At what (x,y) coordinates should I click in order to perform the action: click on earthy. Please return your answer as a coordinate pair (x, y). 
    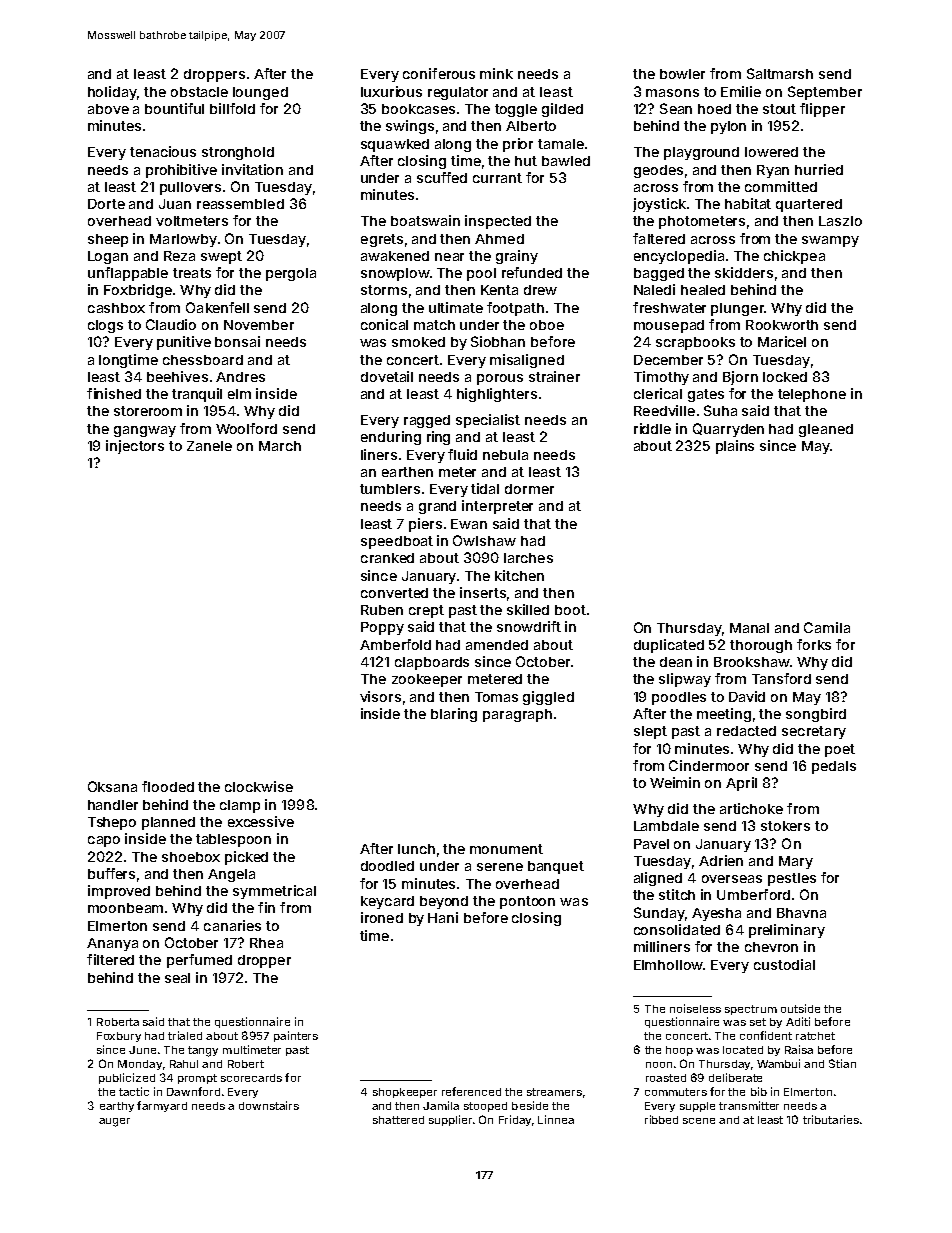
    Looking at the image, I should click on (117, 1107).
